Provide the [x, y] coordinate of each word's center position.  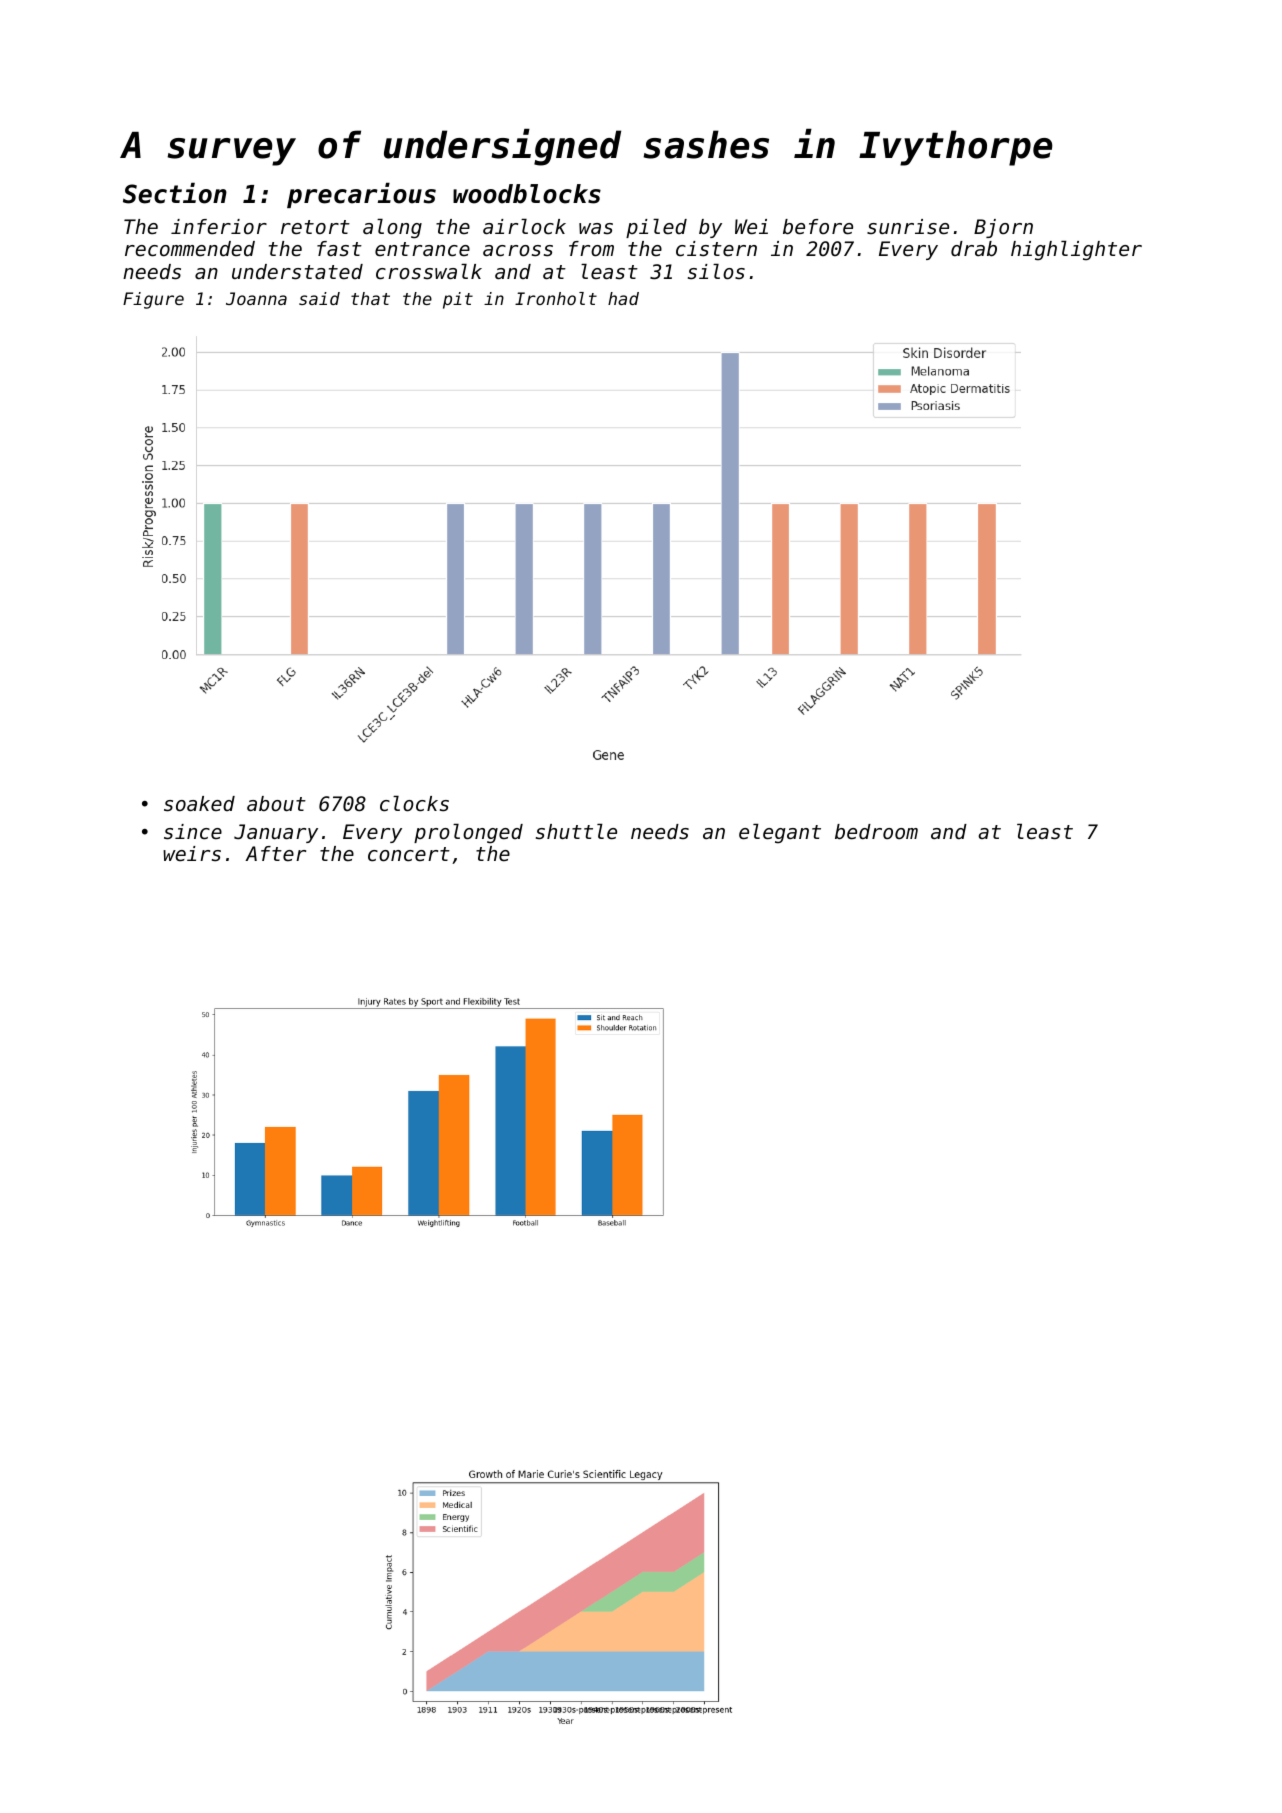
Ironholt [556, 298]
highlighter [1076, 250]
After [275, 854]
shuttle [576, 832]
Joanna [256, 298]
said [319, 298]
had [623, 298]
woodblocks [527, 194]
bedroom [876, 832]
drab [974, 249]
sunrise [908, 227]
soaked [199, 804]
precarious [361, 195]
